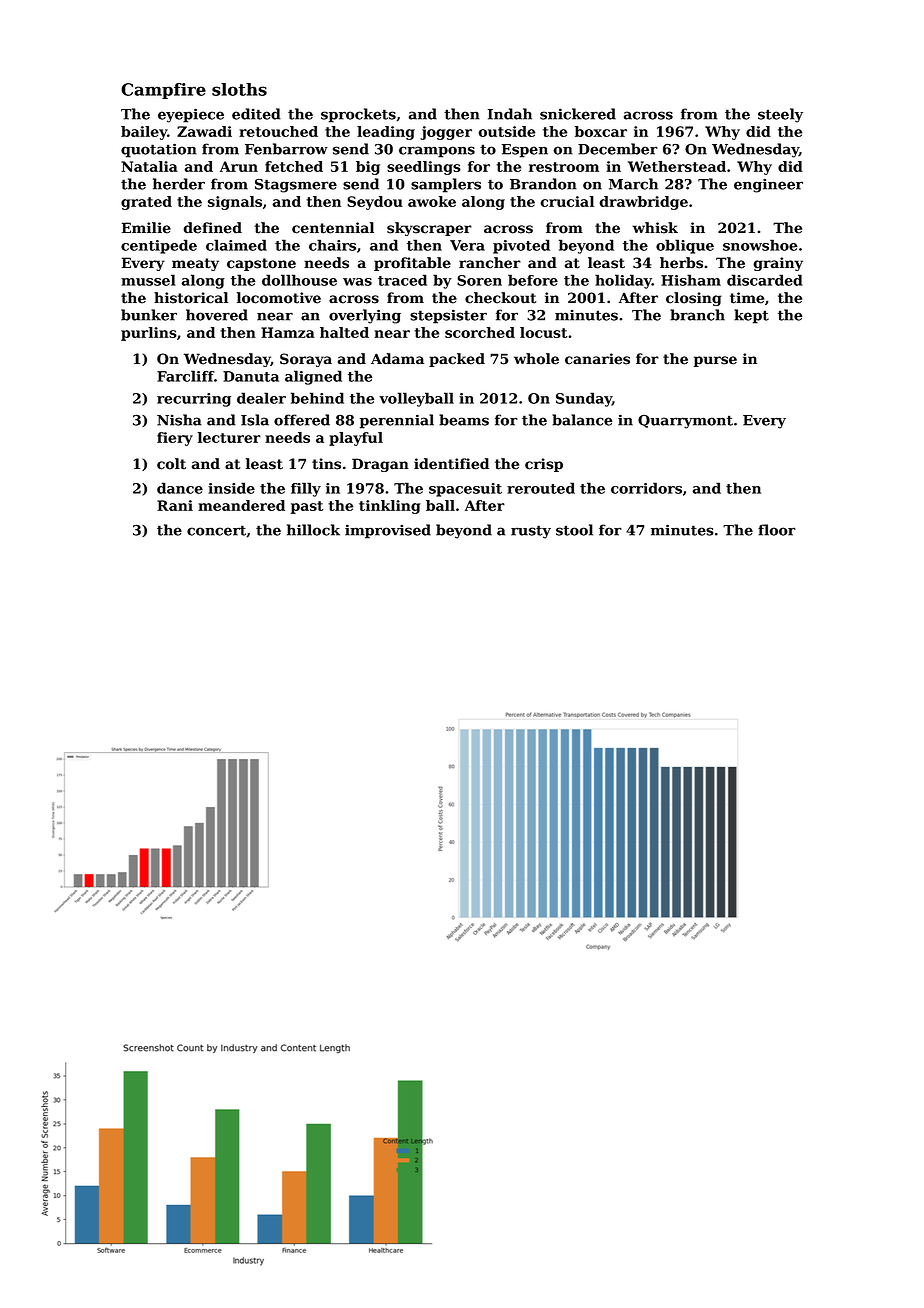 Image resolution: width=924 pixels, height=1308 pixels. I want to click on Quarrymont, so click(685, 422).
